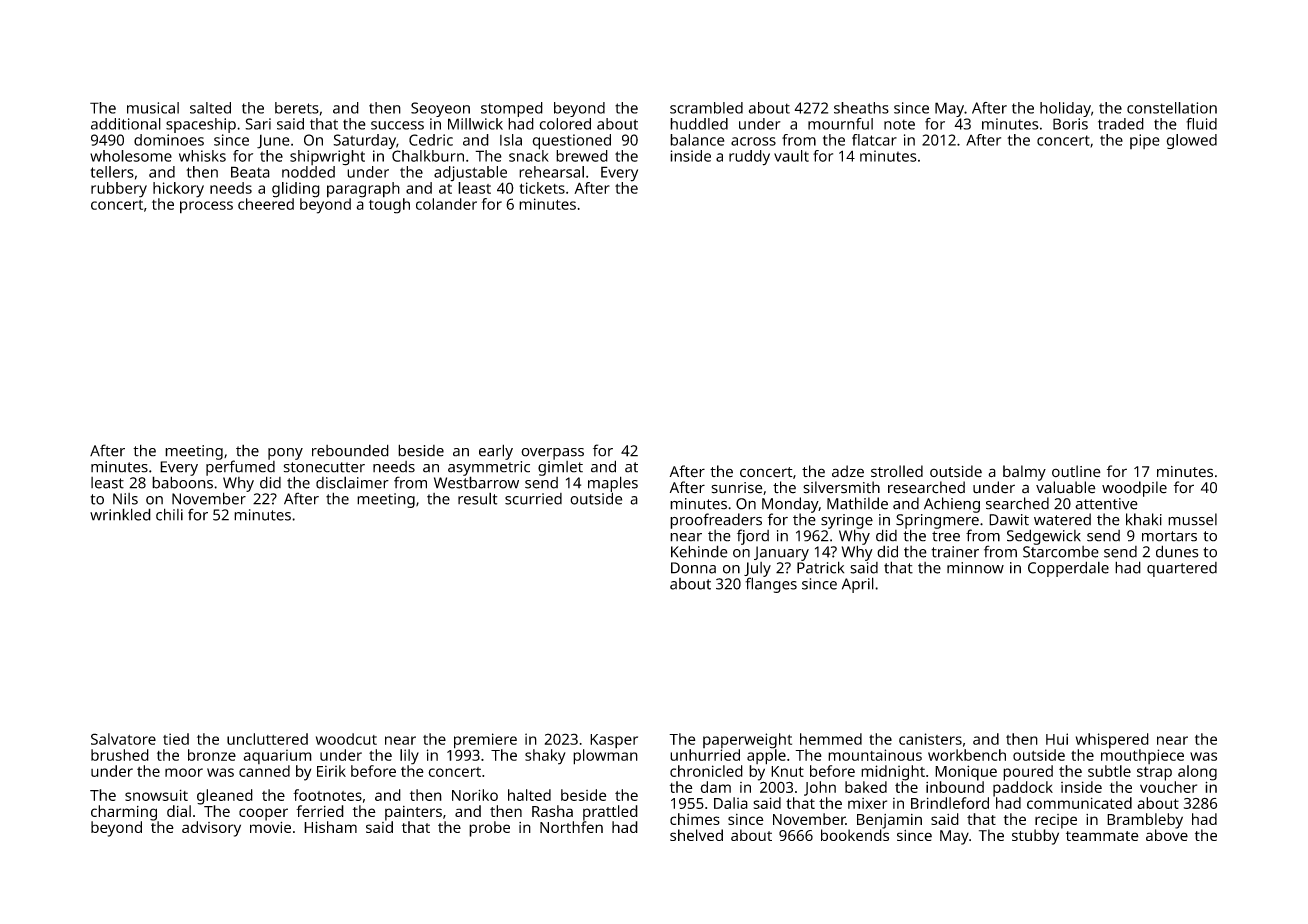  I want to click on paperweight, so click(747, 741).
